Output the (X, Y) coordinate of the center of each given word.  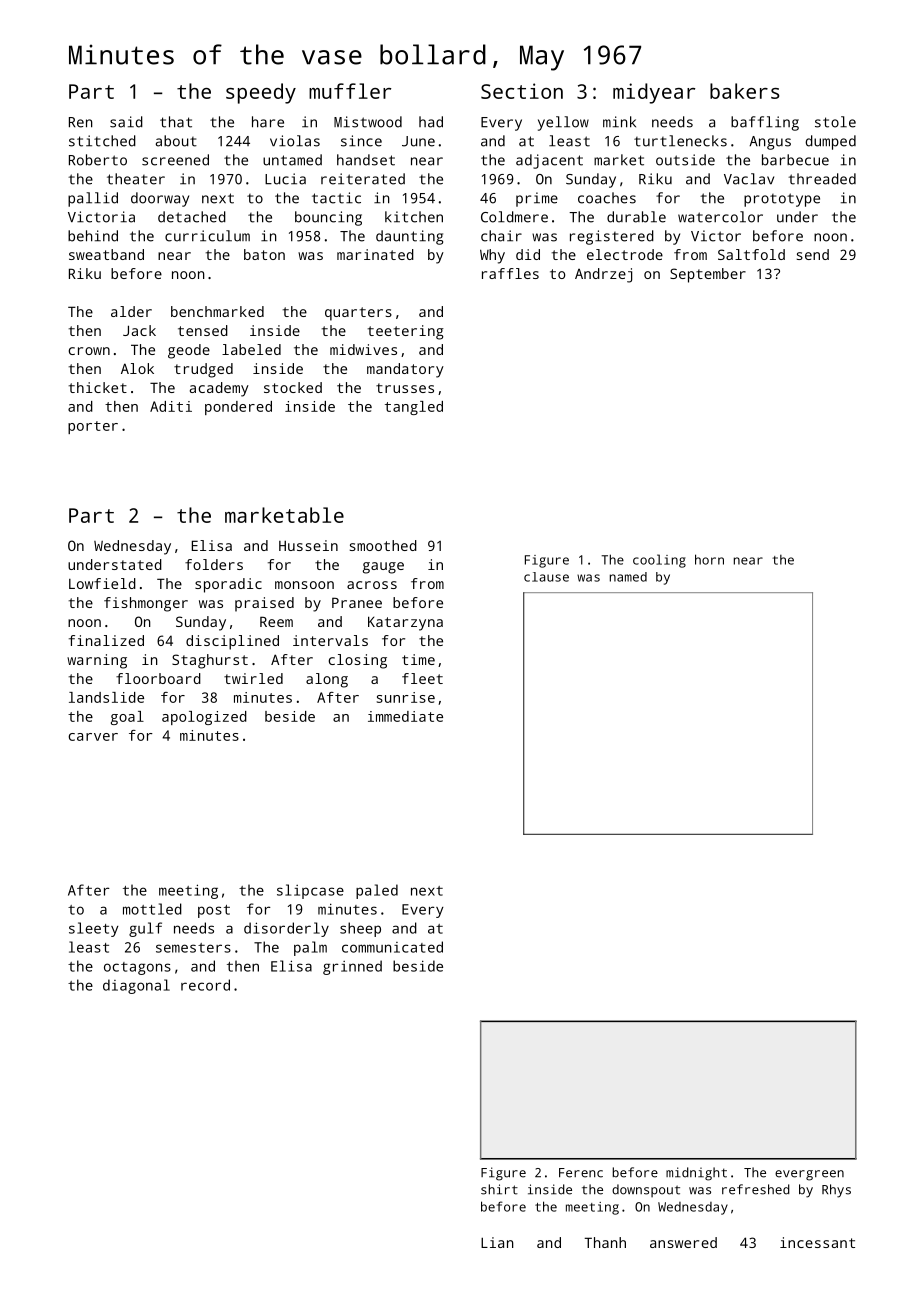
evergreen (809, 1175)
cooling (659, 561)
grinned (352, 967)
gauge (383, 568)
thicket (98, 387)
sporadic (228, 585)
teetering (406, 332)
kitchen (414, 217)
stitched (102, 141)
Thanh (605, 1242)
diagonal (136, 986)
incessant (817, 1242)
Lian (497, 1242)
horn (709, 559)
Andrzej (603, 275)
